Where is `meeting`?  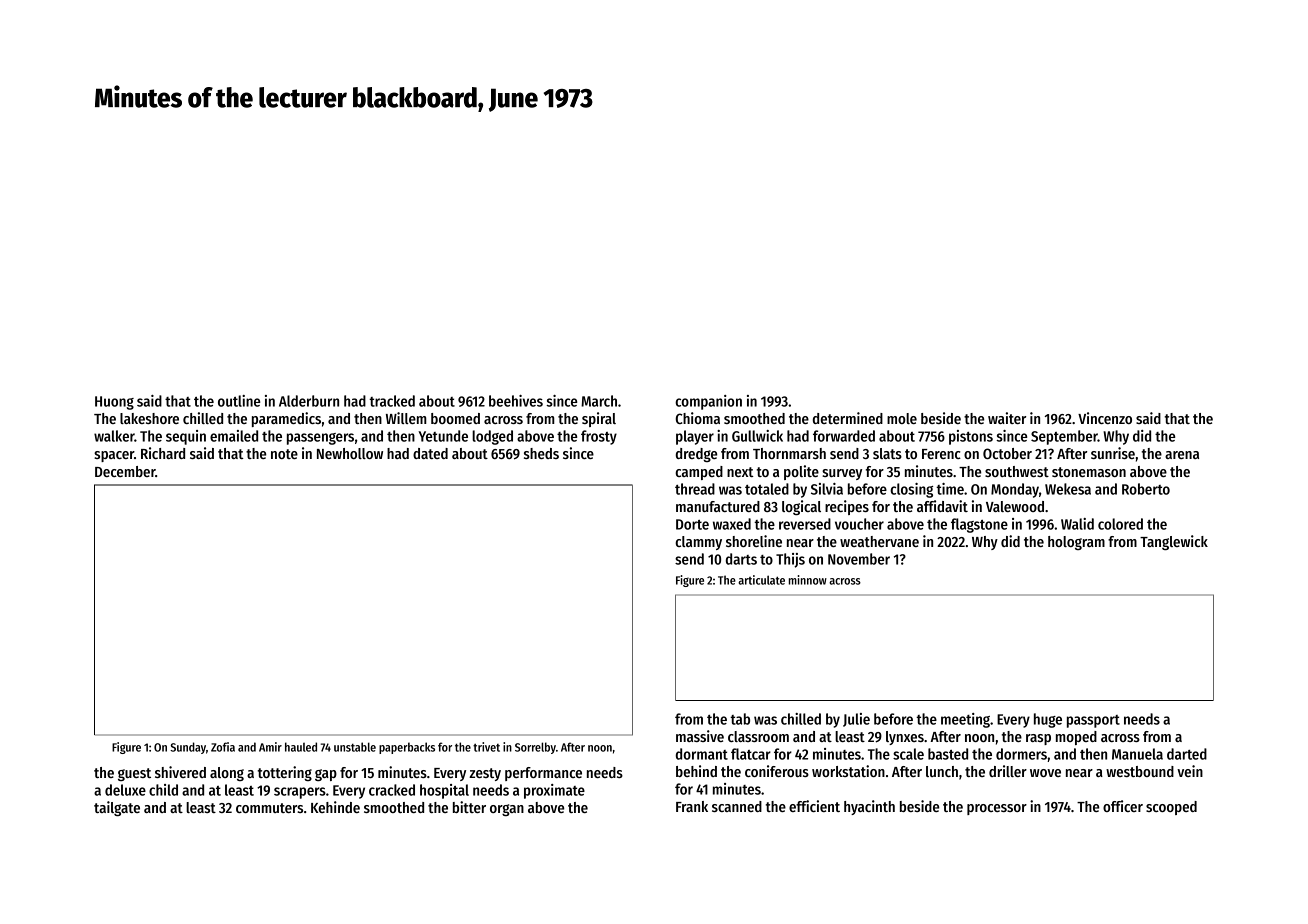 meeting is located at coordinates (965, 720).
